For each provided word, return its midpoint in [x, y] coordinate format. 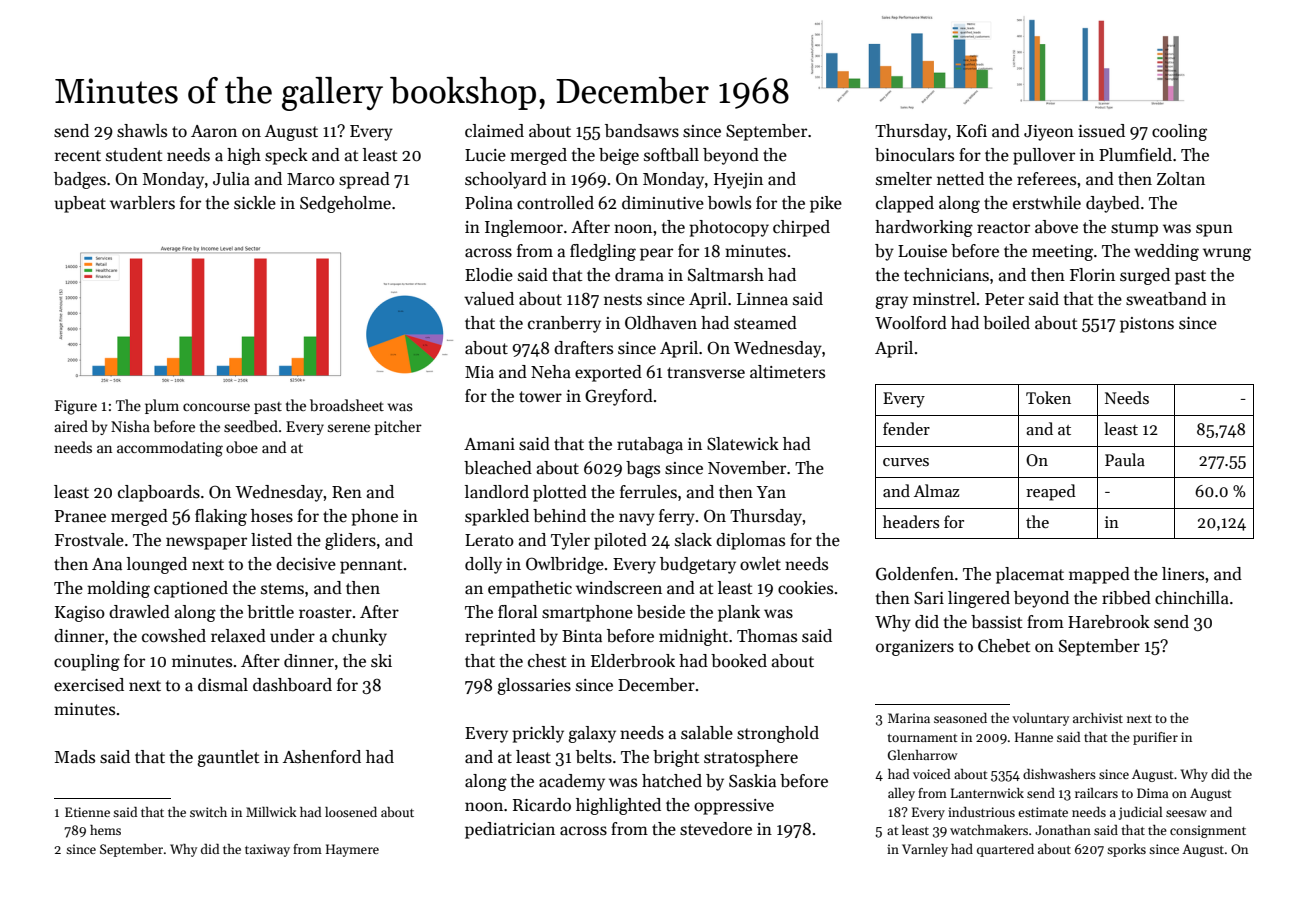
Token [1048, 397]
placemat [1030, 575]
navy [637, 519]
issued [1101, 131]
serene [349, 428]
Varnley [925, 850]
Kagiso [80, 614]
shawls [142, 131]
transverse [706, 373]
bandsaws [642, 131]
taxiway [267, 850]
